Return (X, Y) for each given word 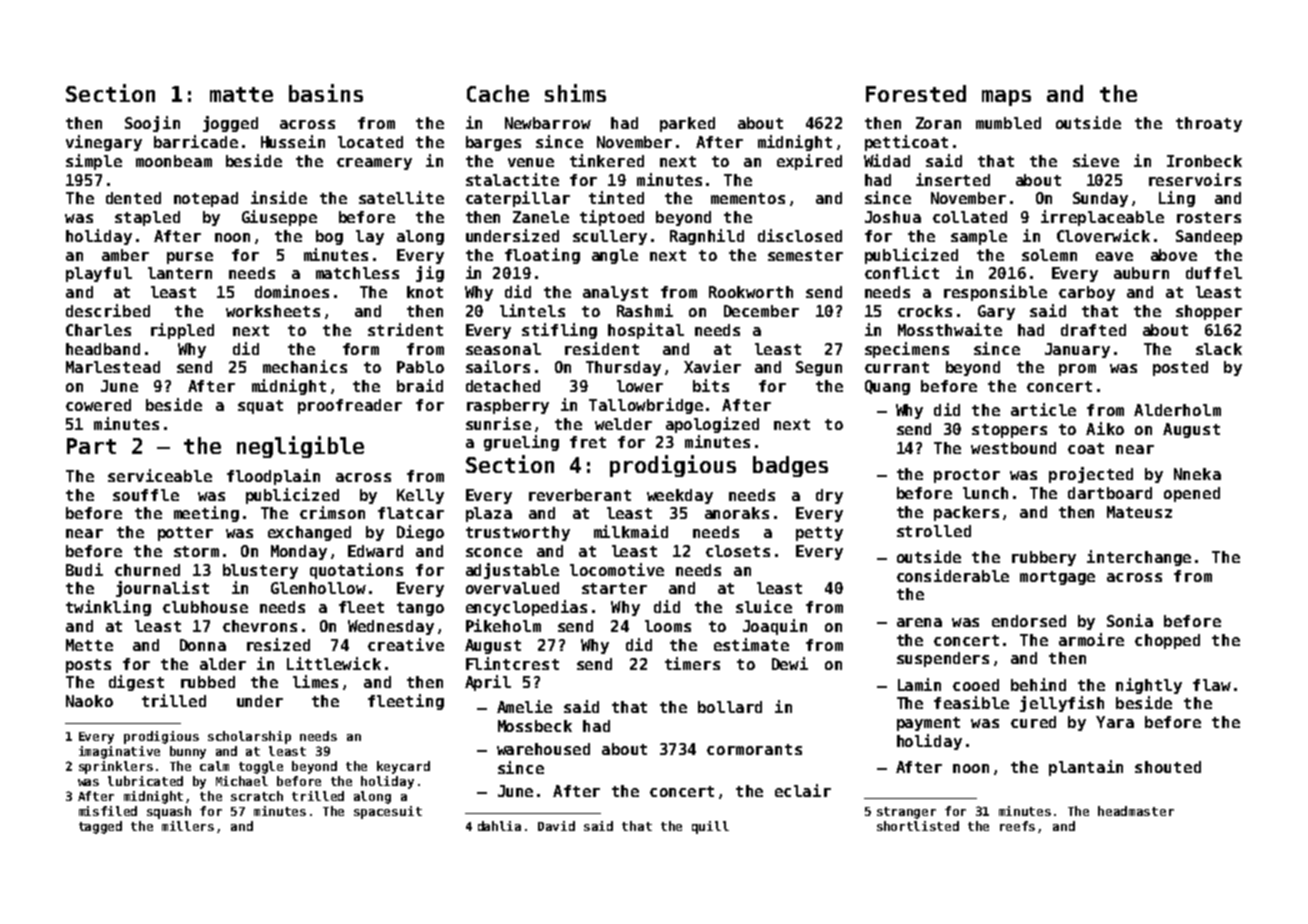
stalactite (512, 179)
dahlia (499, 826)
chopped (1167, 641)
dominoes (292, 291)
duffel (1214, 273)
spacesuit (388, 812)
